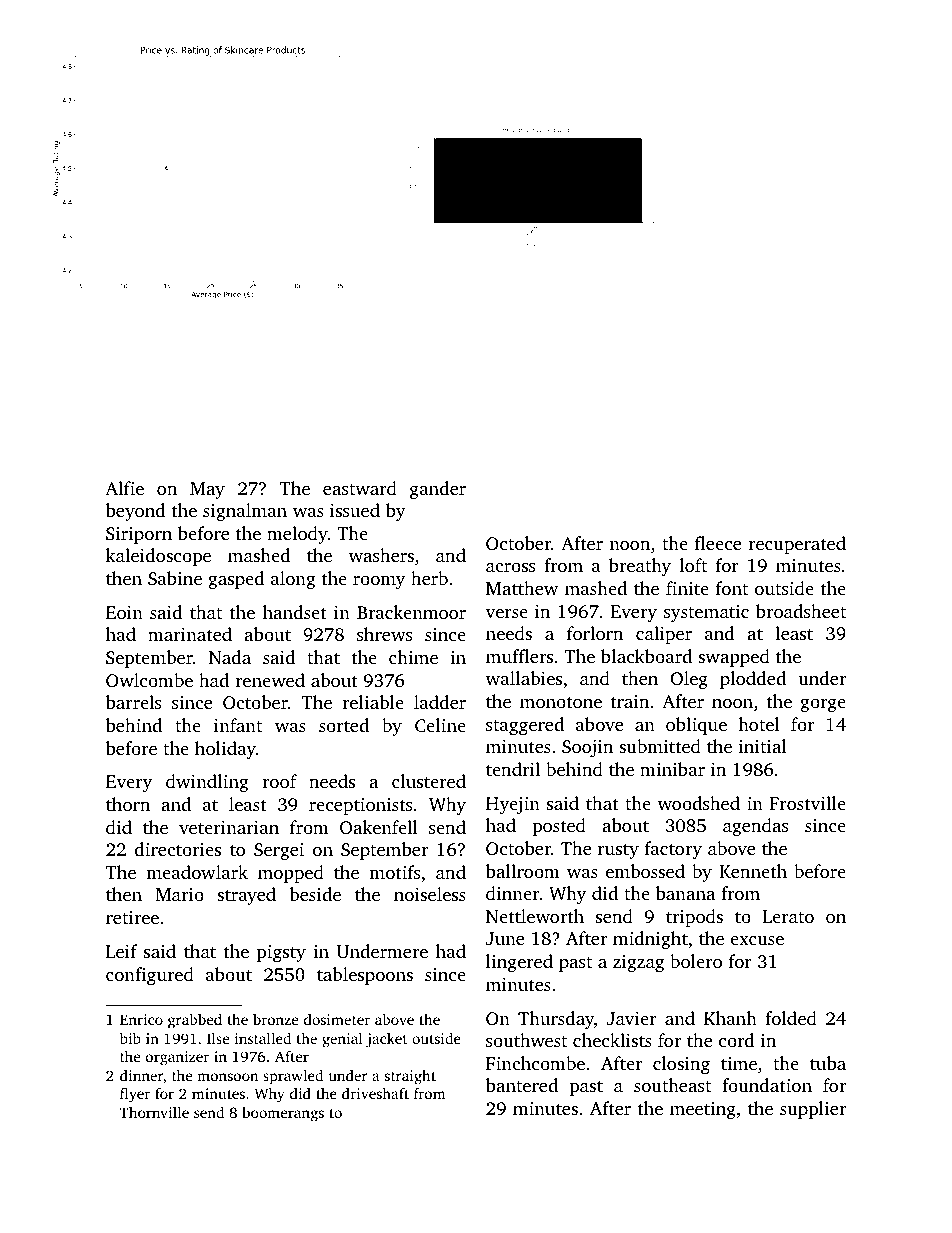 The image size is (952, 1233). I want to click on barrels, so click(133, 702).
